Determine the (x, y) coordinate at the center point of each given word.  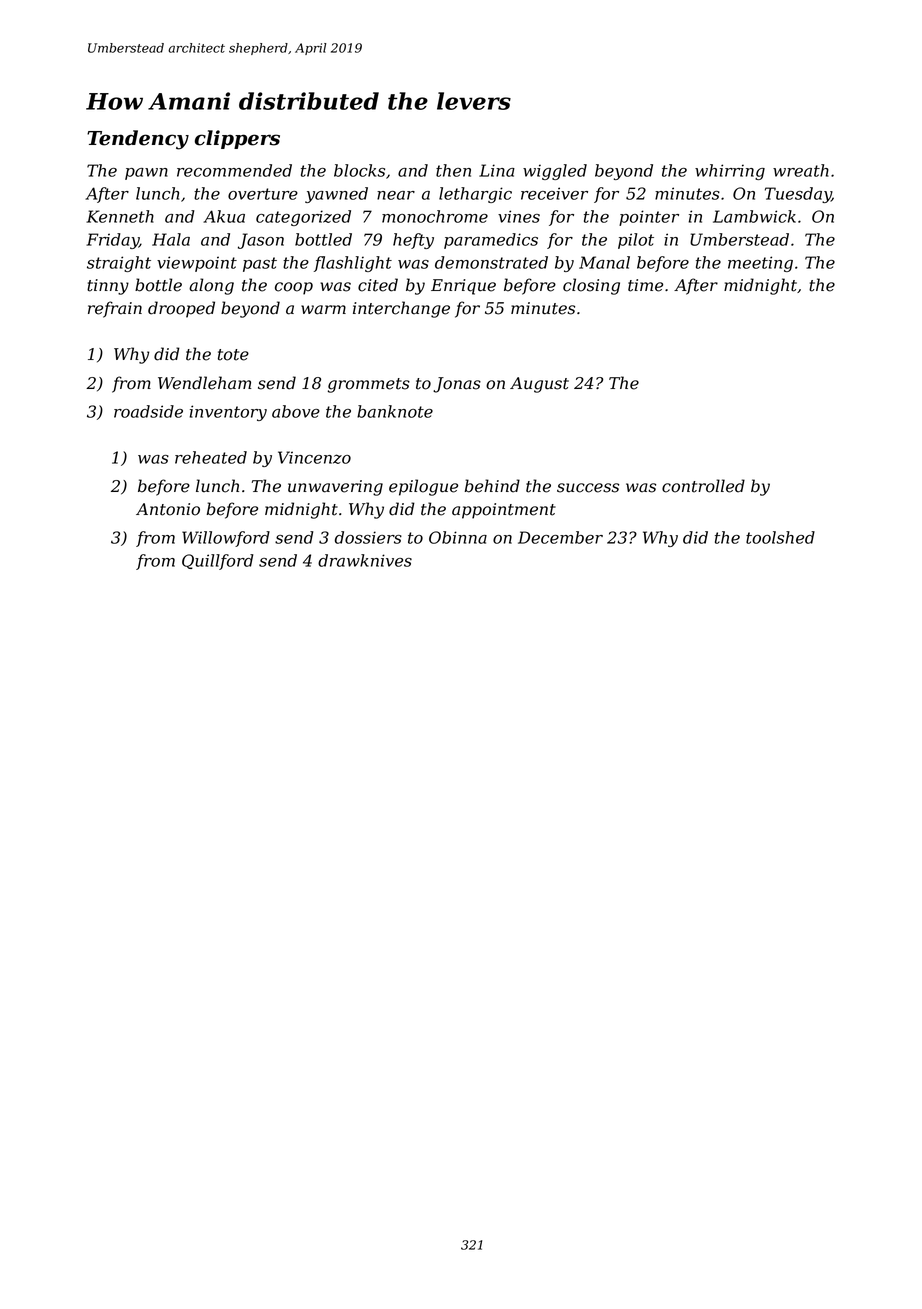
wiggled (555, 172)
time (645, 285)
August (539, 385)
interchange (401, 309)
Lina (497, 170)
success (588, 488)
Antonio (168, 509)
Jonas (457, 385)
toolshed (780, 537)
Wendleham (204, 383)
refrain (115, 309)
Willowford (226, 539)
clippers (237, 139)
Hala (171, 239)
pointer (649, 218)
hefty (413, 241)
